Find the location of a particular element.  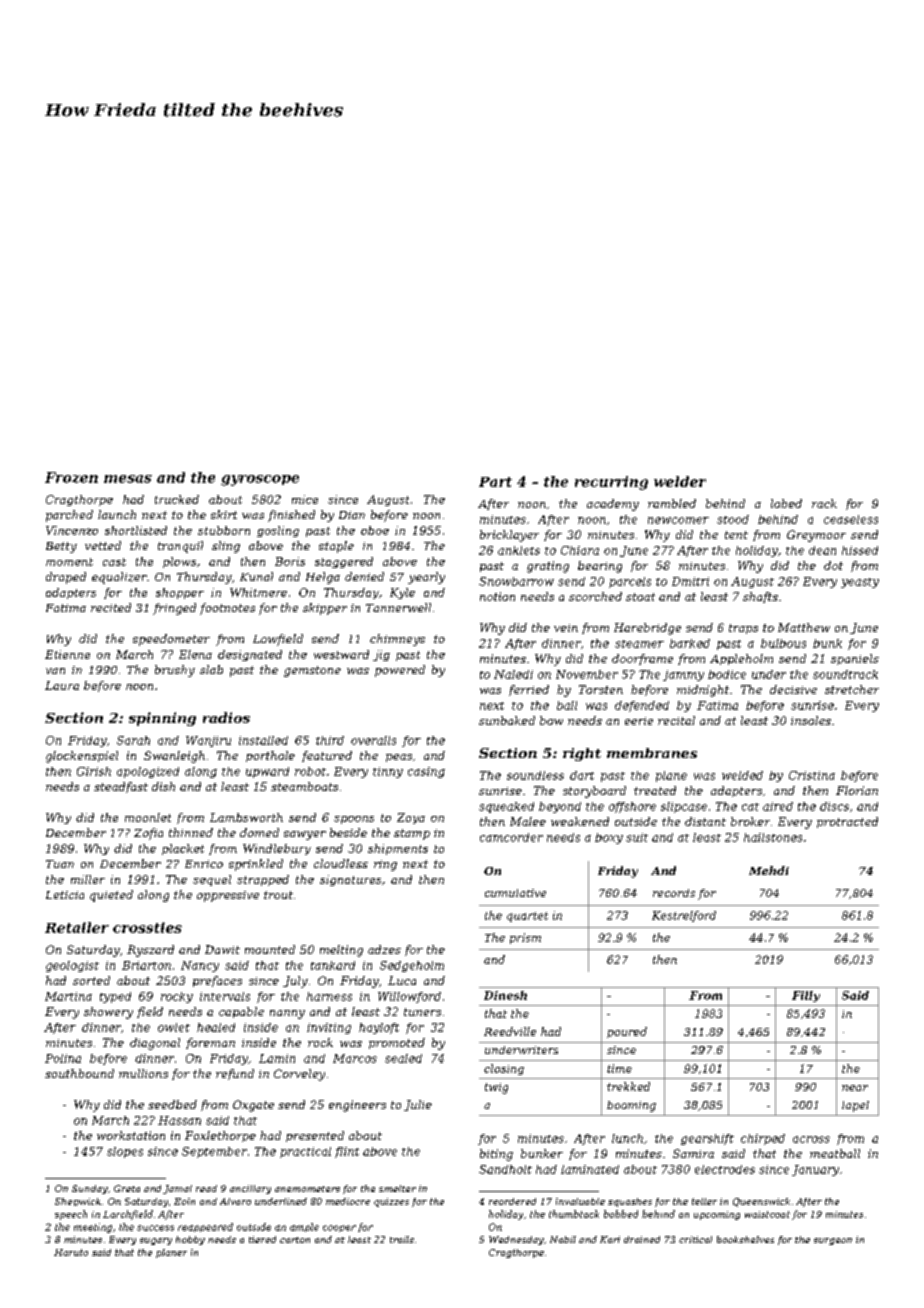

Part is located at coordinates (495, 482).
